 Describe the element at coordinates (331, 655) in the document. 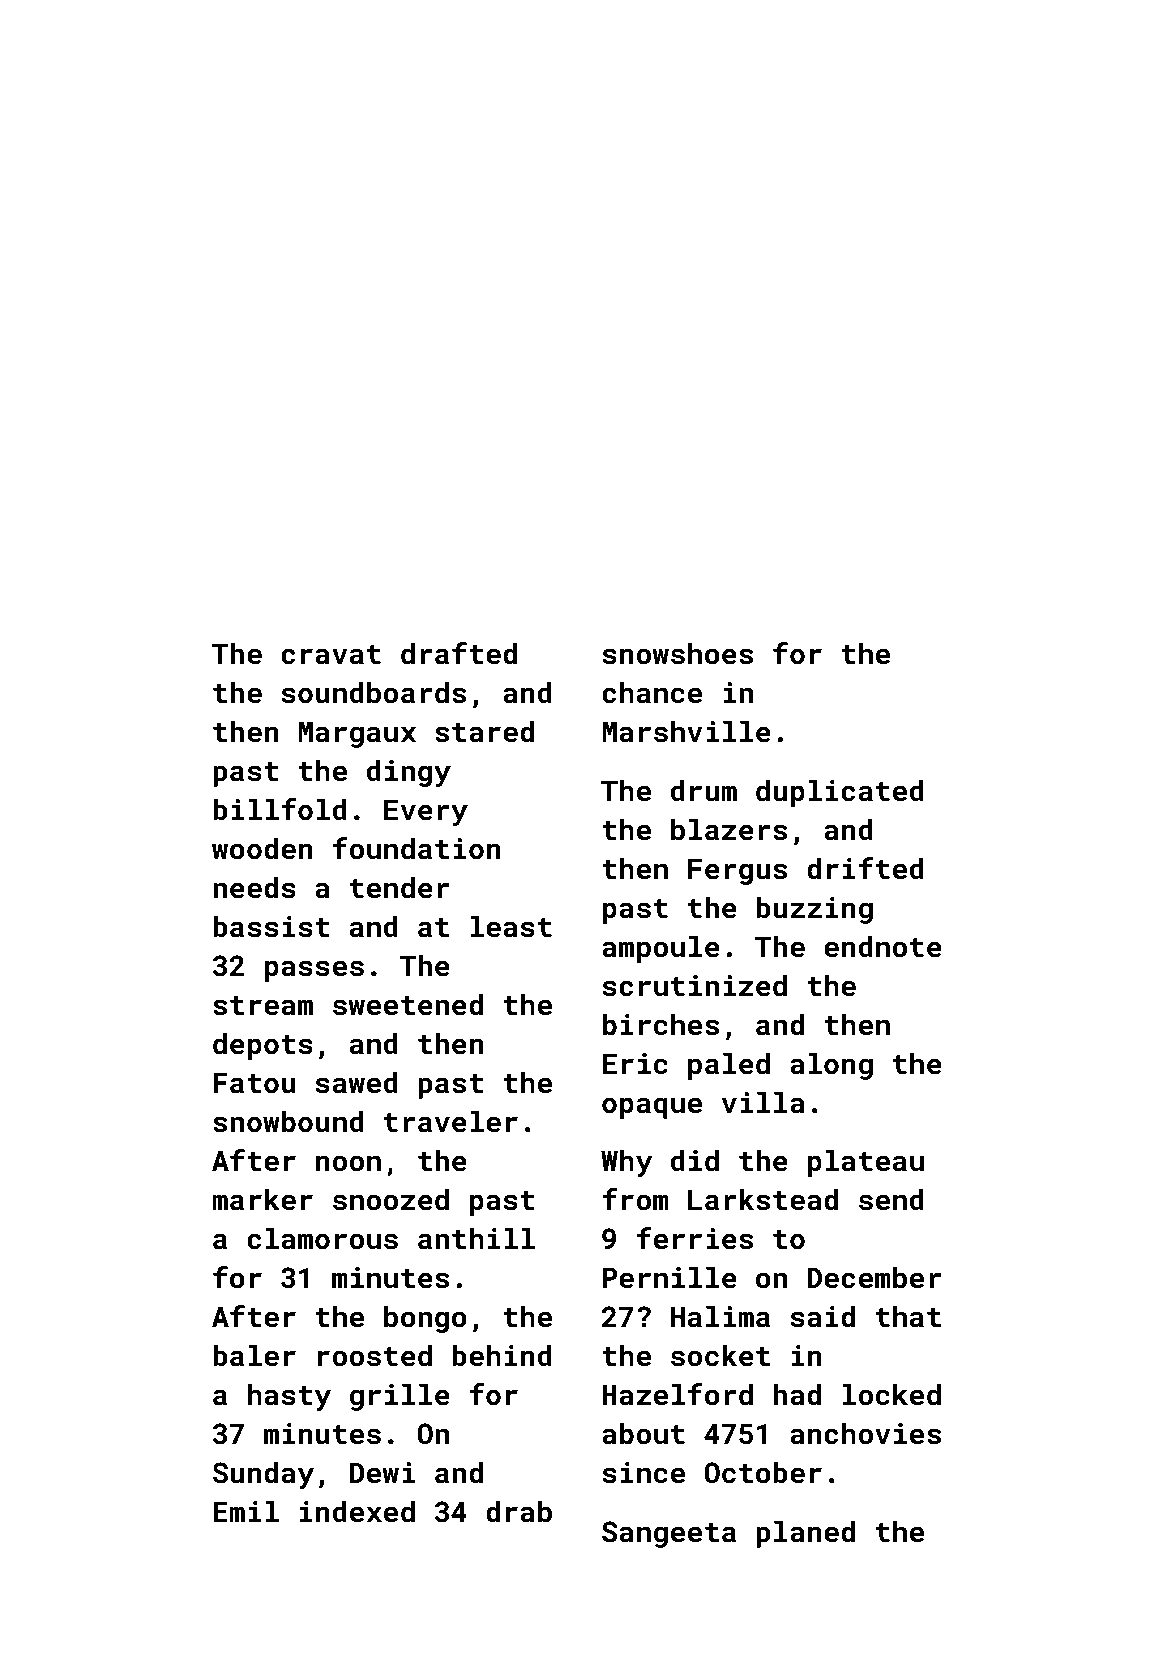

I see `cravat` at that location.
